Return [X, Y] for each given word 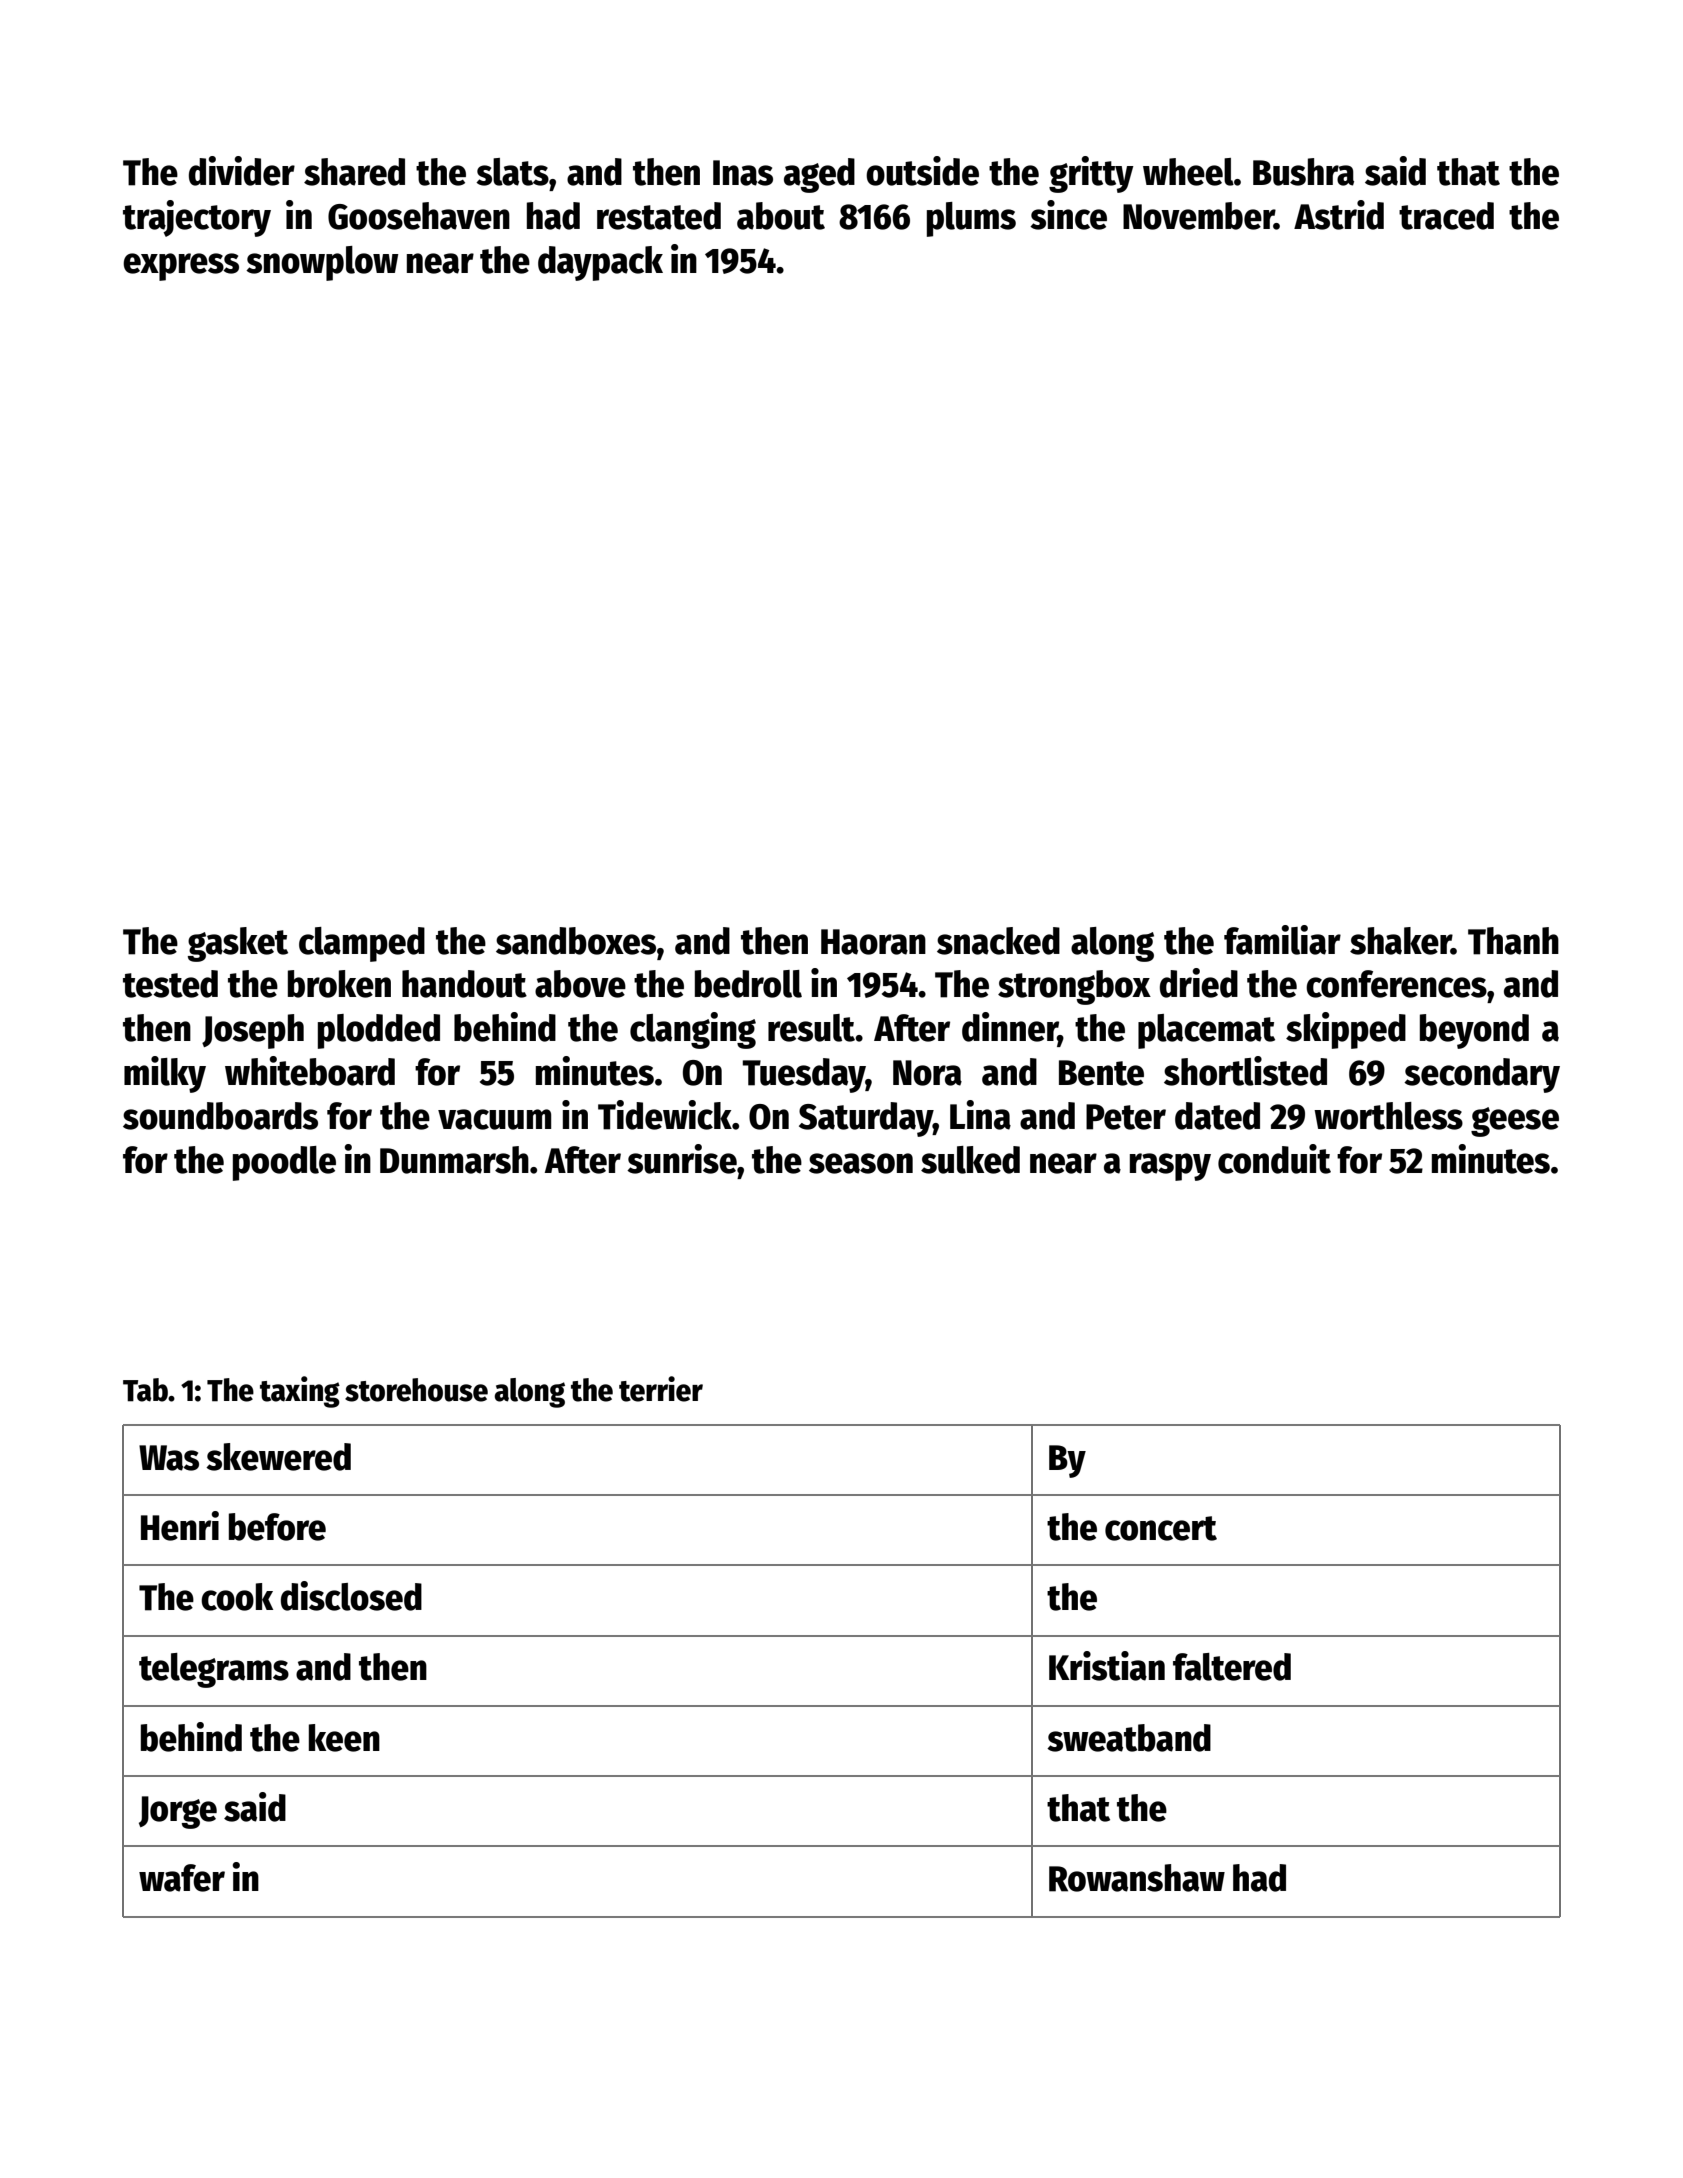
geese [1515, 1122]
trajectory [197, 218]
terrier [661, 1389]
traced [1446, 216]
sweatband [1129, 1738]
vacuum [494, 1119]
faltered [1232, 1667]
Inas [743, 173]
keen [344, 1738]
